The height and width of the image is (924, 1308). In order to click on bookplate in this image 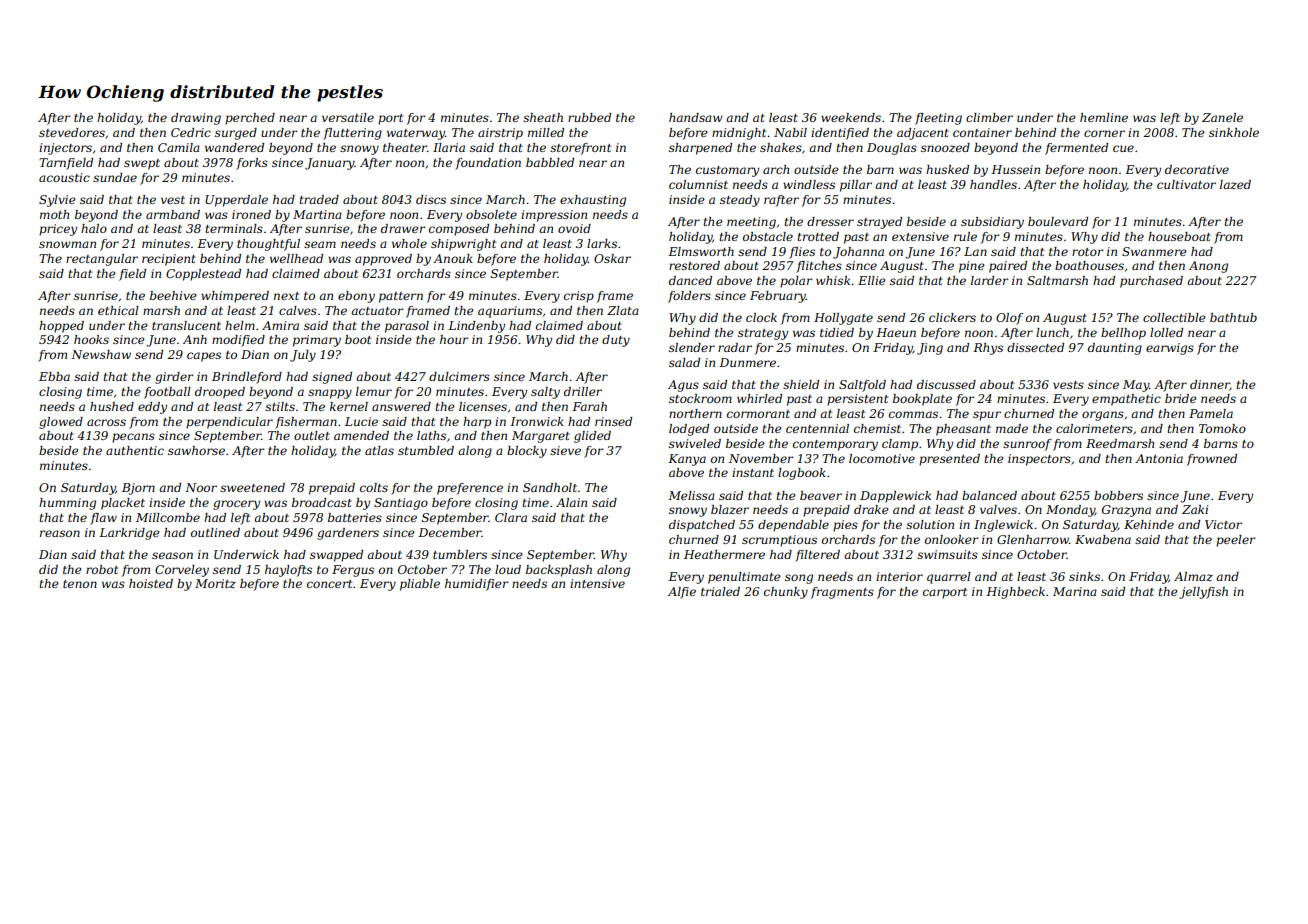, I will do `click(922, 400)`.
